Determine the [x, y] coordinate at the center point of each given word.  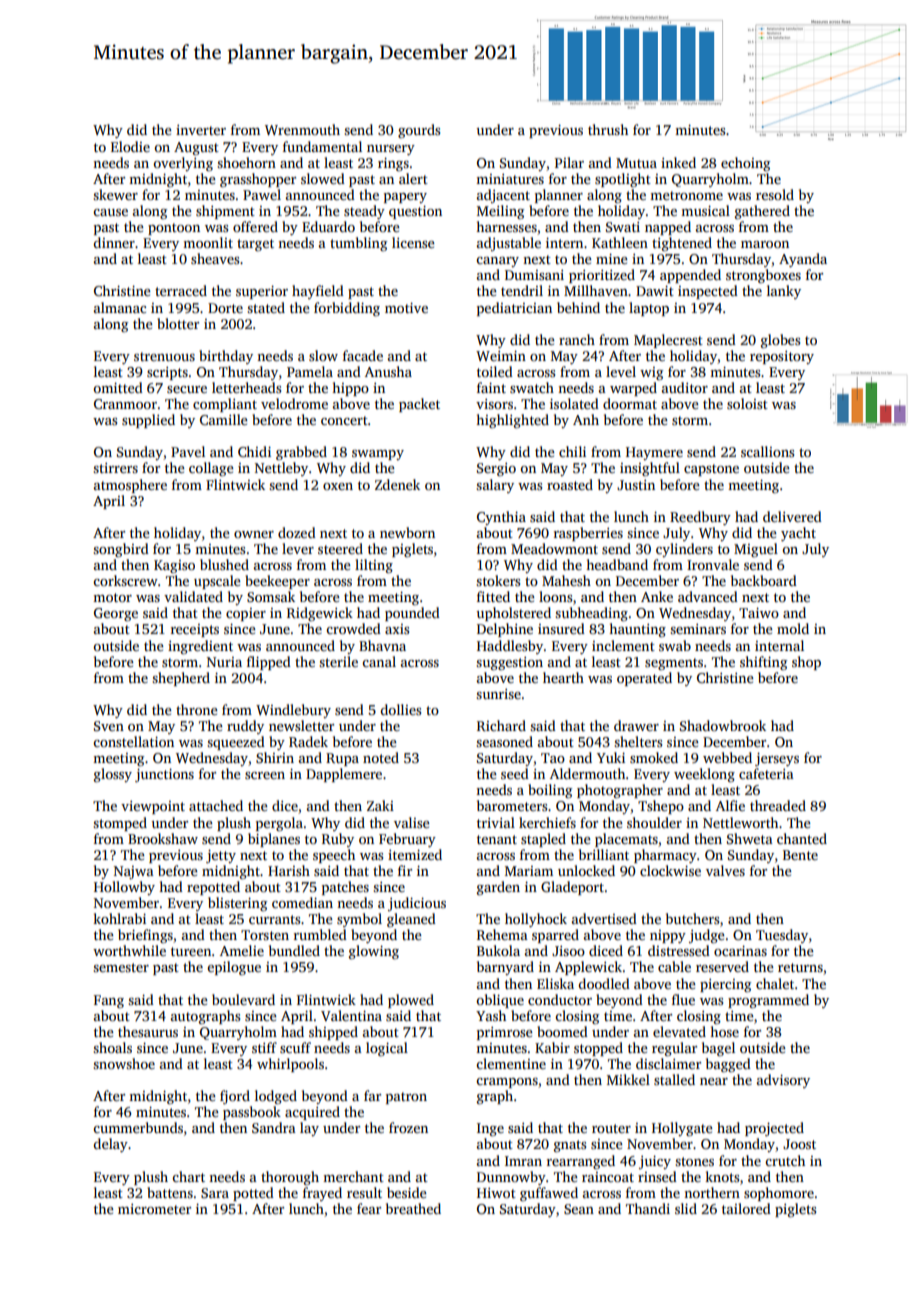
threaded [778, 805]
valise [412, 822]
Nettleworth [740, 822]
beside [407, 1192]
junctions [164, 775]
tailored [746, 1208]
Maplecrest [668, 341]
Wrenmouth [302, 129]
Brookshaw [163, 838]
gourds [419, 131]
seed [515, 773]
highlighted [512, 421]
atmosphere [130, 486]
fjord [235, 1097]
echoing [745, 164]
